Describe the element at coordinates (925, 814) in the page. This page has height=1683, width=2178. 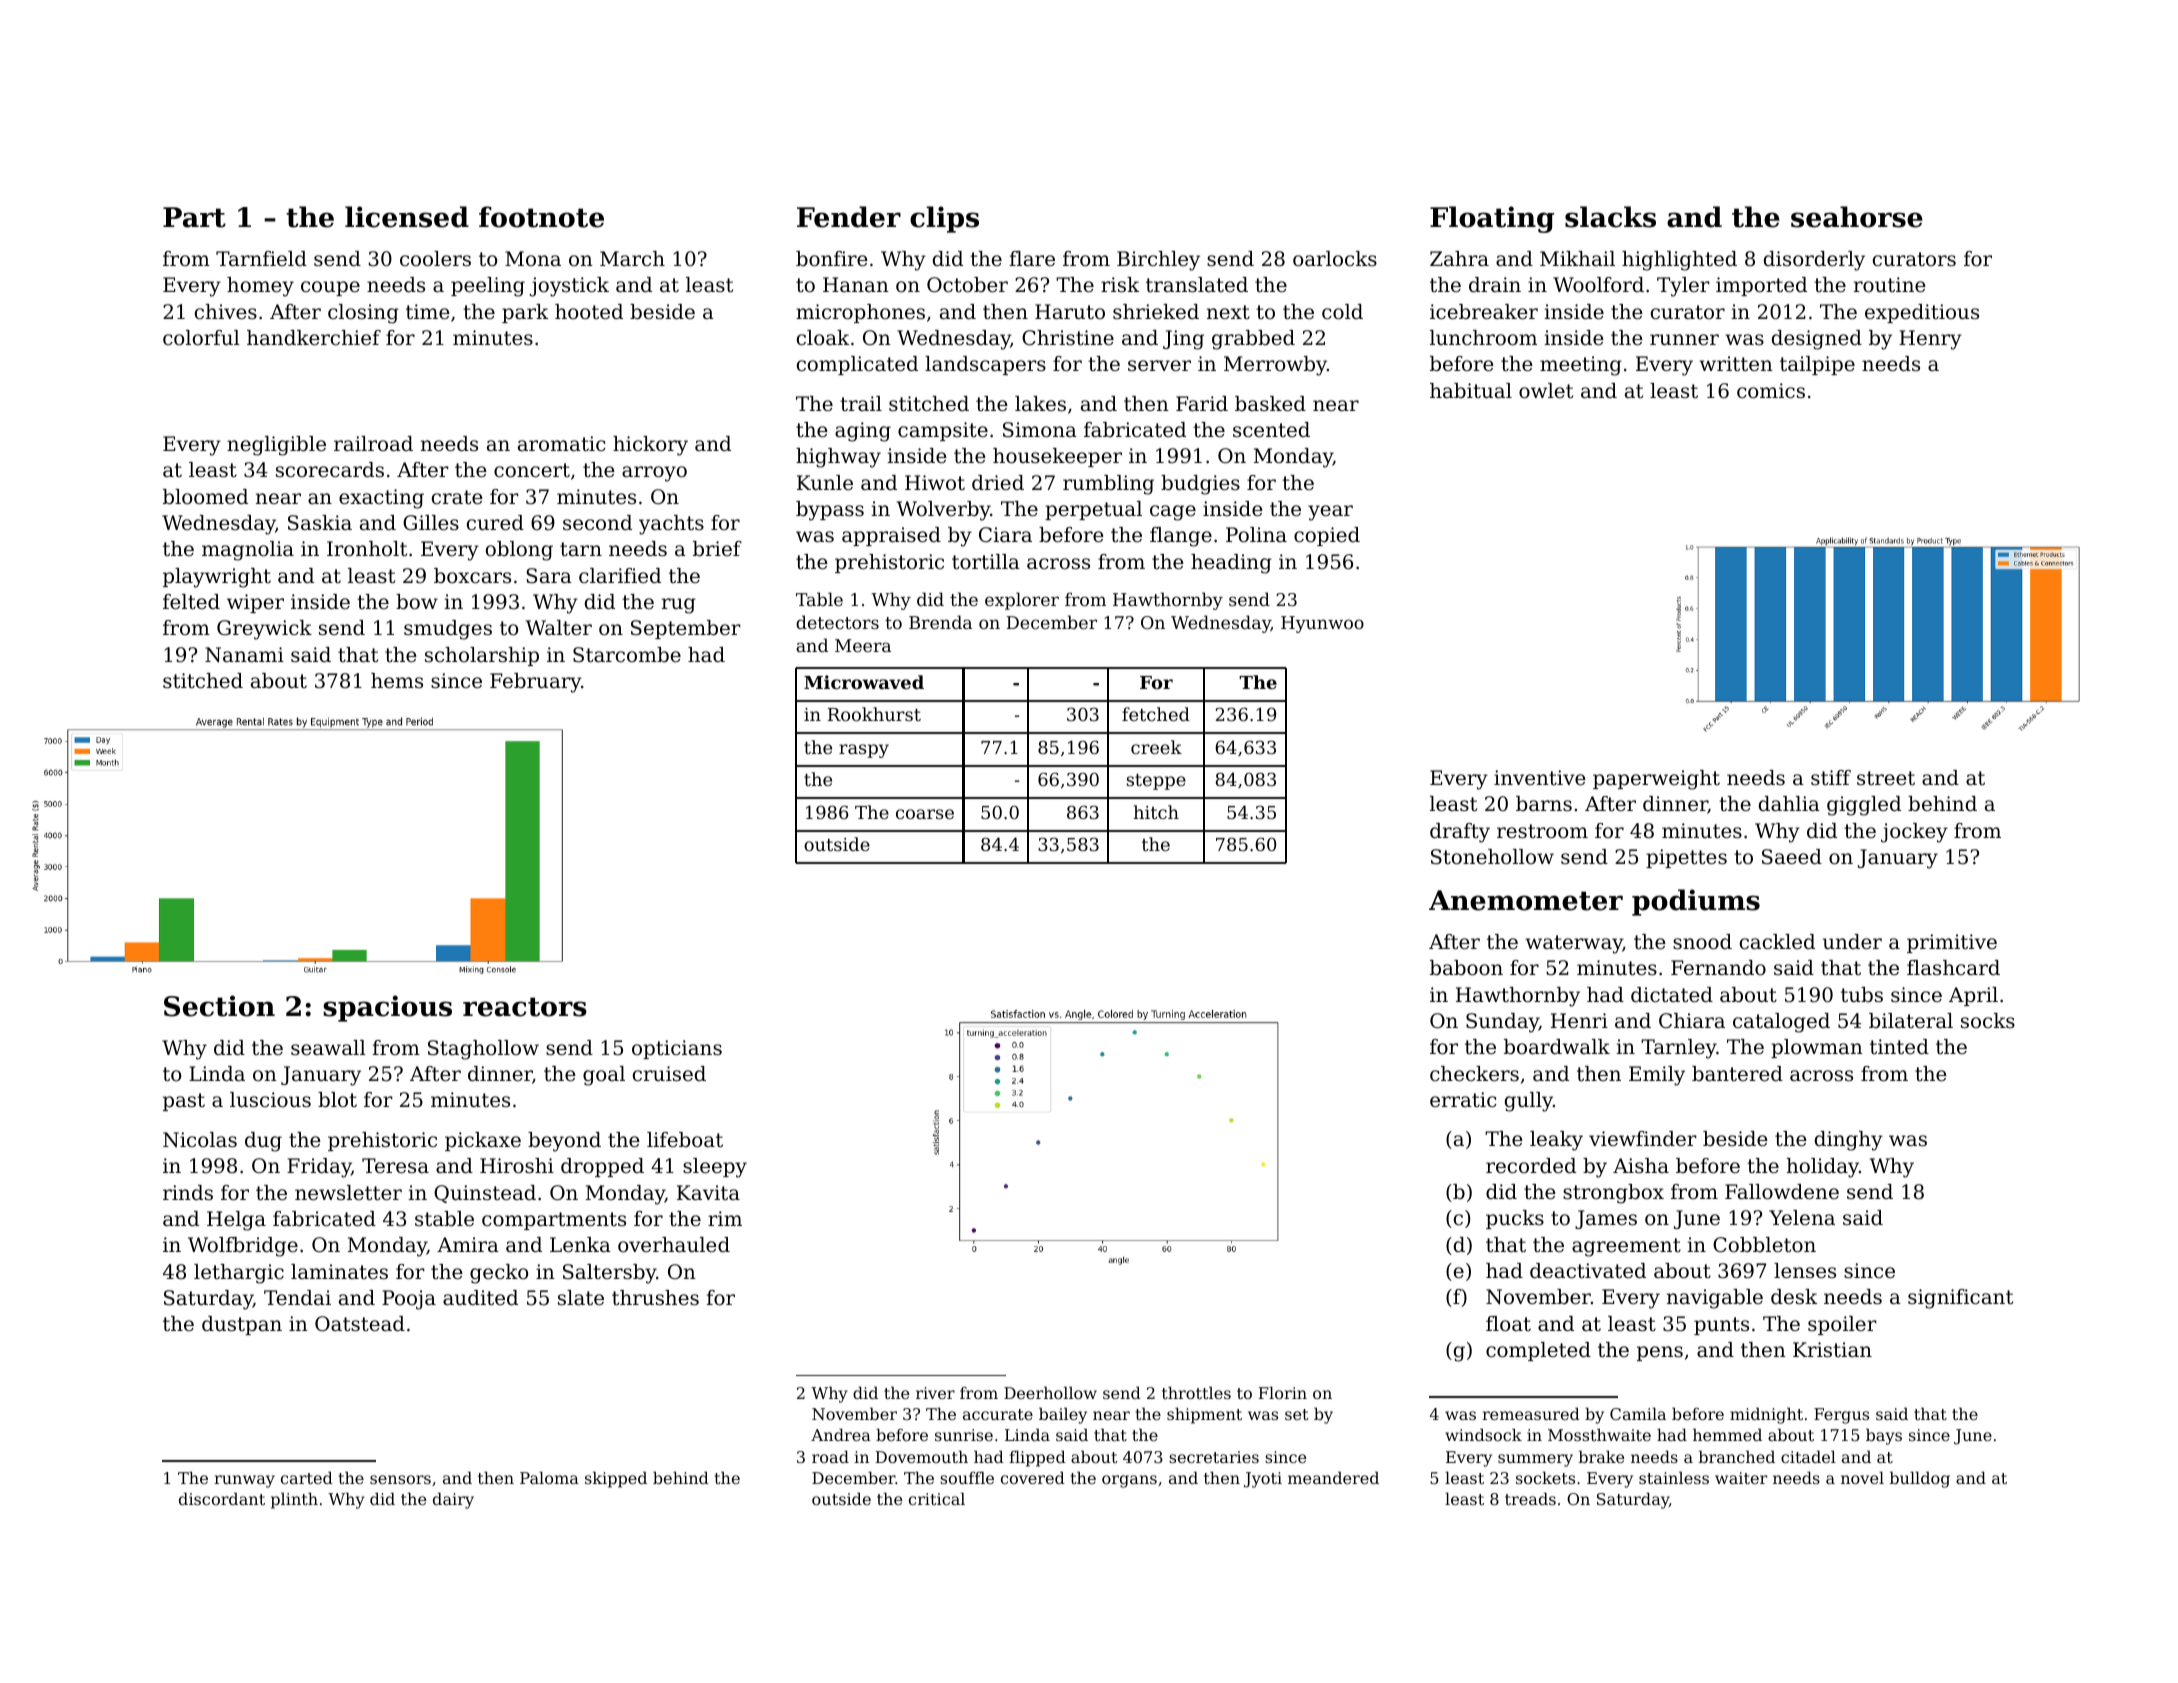
I see `coarse` at that location.
